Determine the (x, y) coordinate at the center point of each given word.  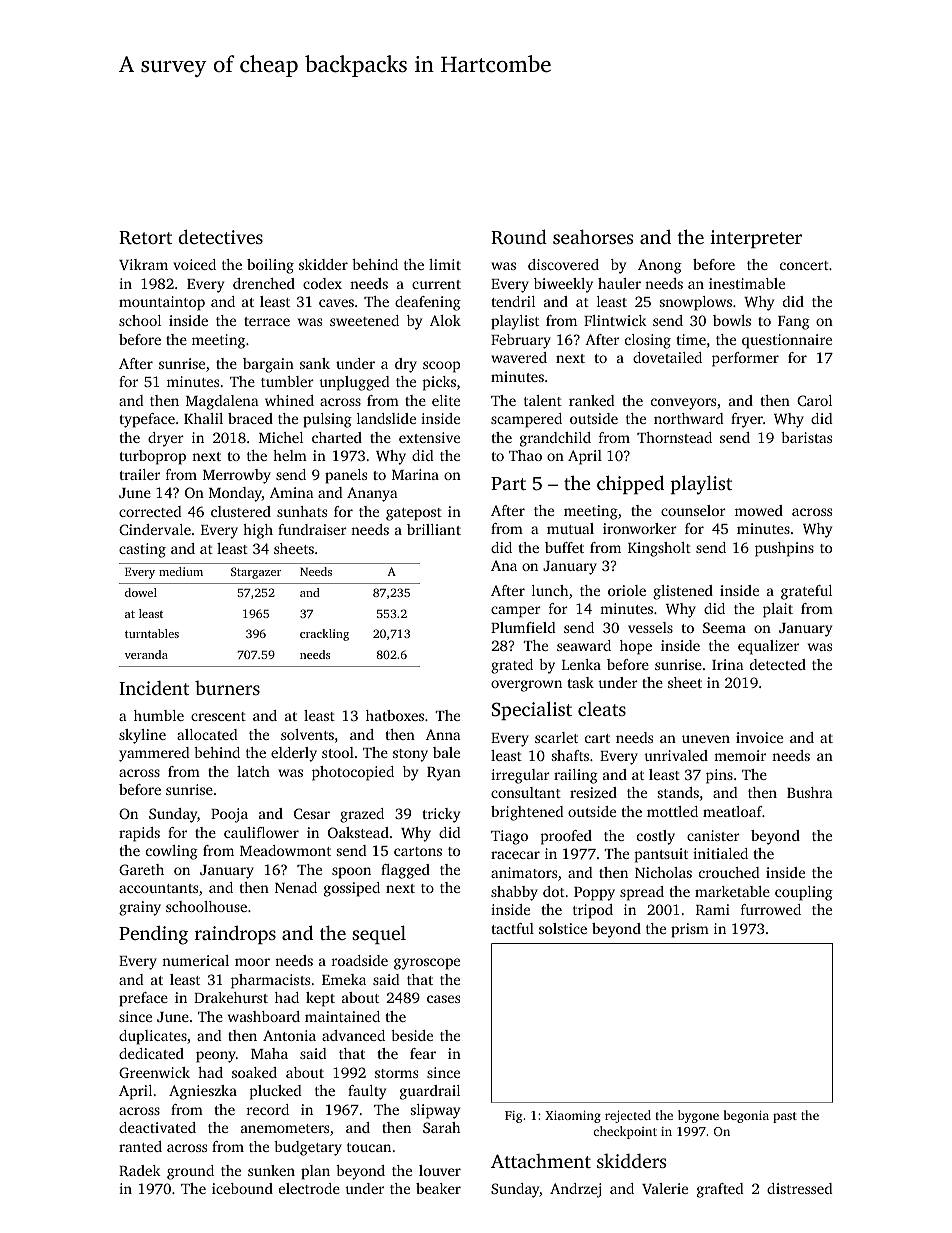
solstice (563, 928)
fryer (747, 420)
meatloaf (733, 811)
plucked (276, 1092)
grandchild (555, 439)
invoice (759, 737)
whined (289, 400)
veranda (146, 654)
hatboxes (395, 715)
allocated (207, 734)
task (580, 682)
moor (252, 962)
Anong (660, 266)
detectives (220, 236)
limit (445, 264)
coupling (804, 893)
